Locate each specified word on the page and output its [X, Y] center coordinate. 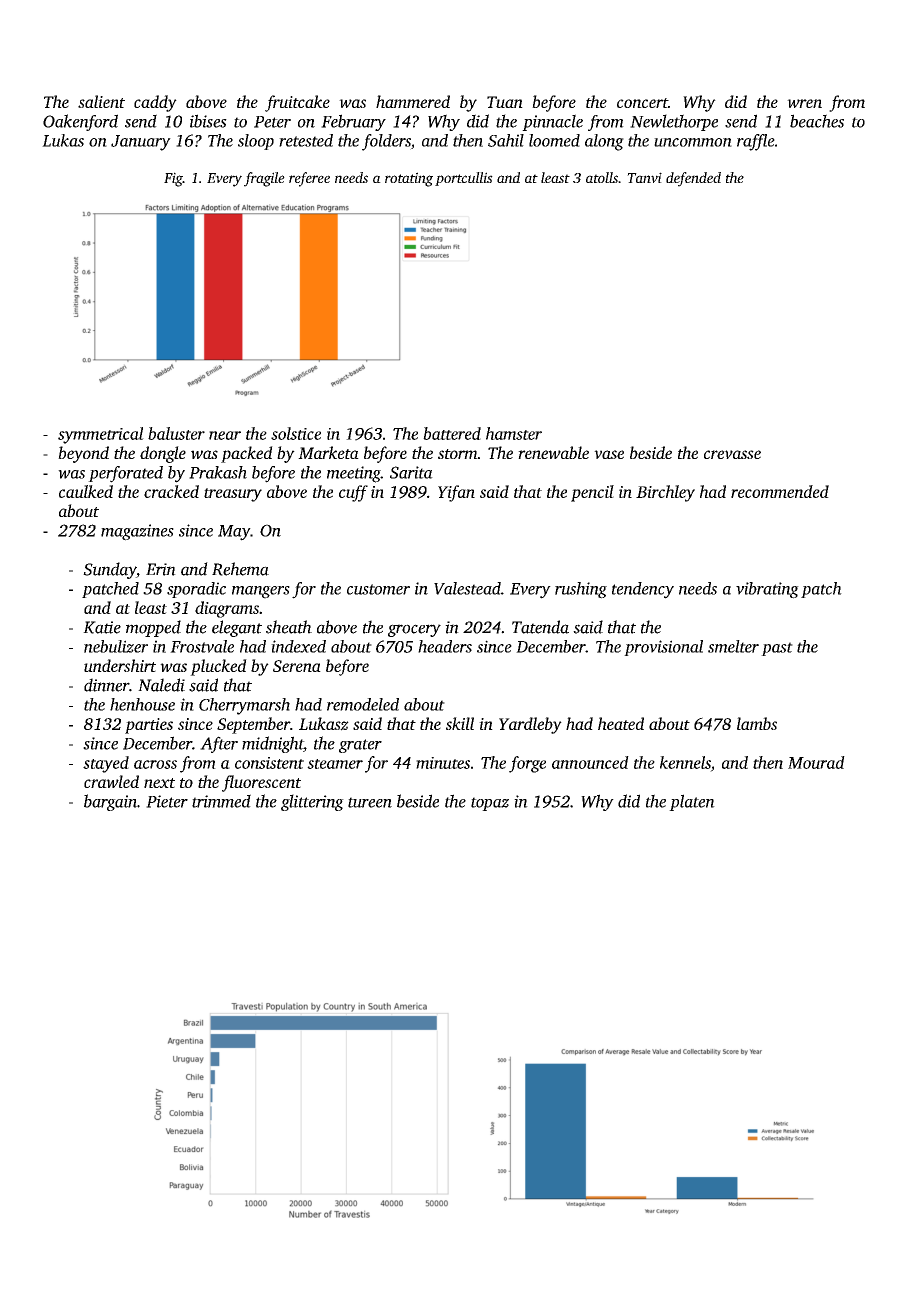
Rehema [240, 569]
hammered [413, 101]
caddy [155, 103]
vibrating [767, 590]
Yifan [456, 493]
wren [804, 103]
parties [149, 726]
